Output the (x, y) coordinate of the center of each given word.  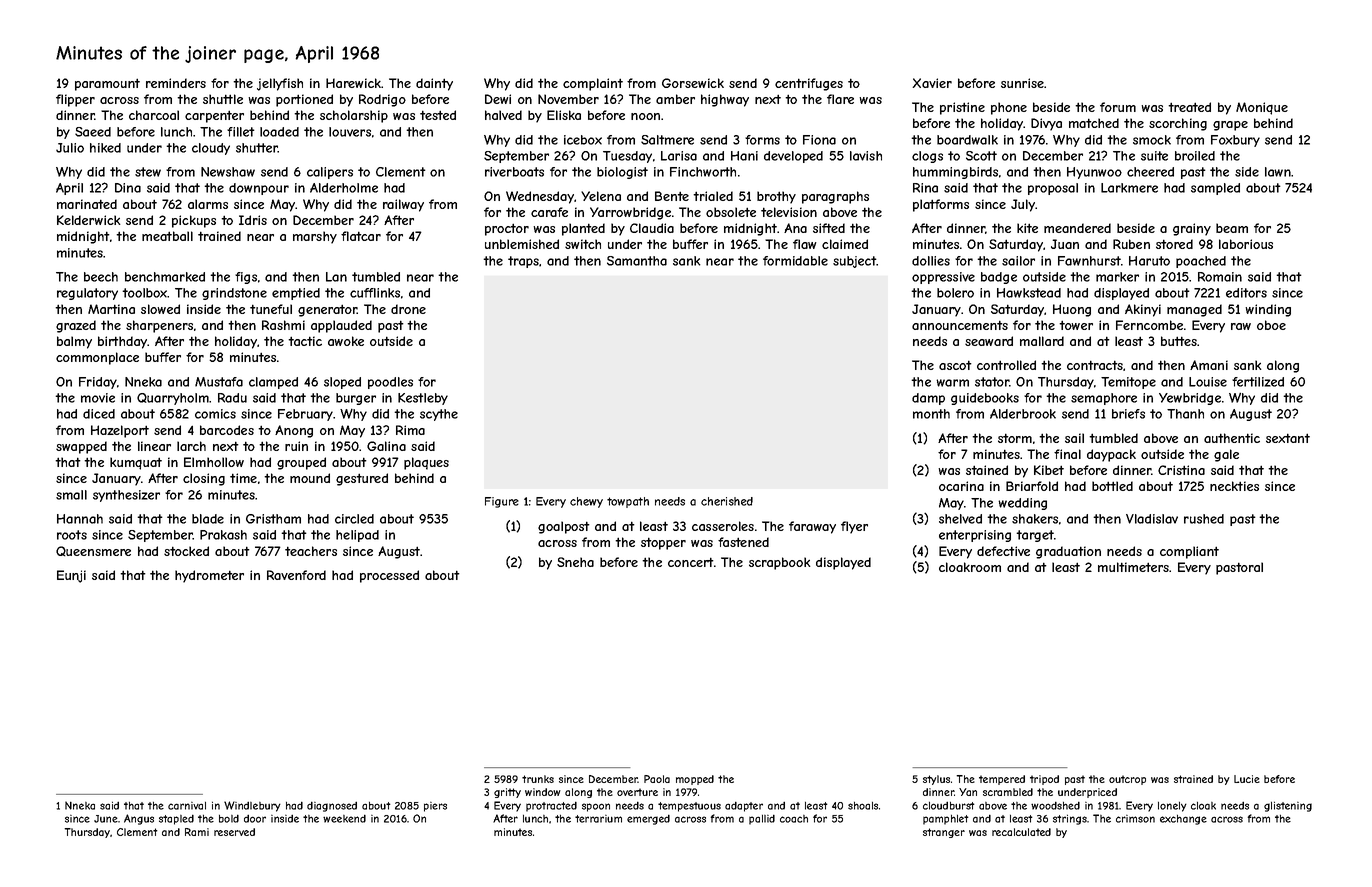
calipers (330, 173)
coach (794, 819)
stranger (944, 833)
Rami (197, 832)
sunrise (1022, 83)
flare (840, 99)
